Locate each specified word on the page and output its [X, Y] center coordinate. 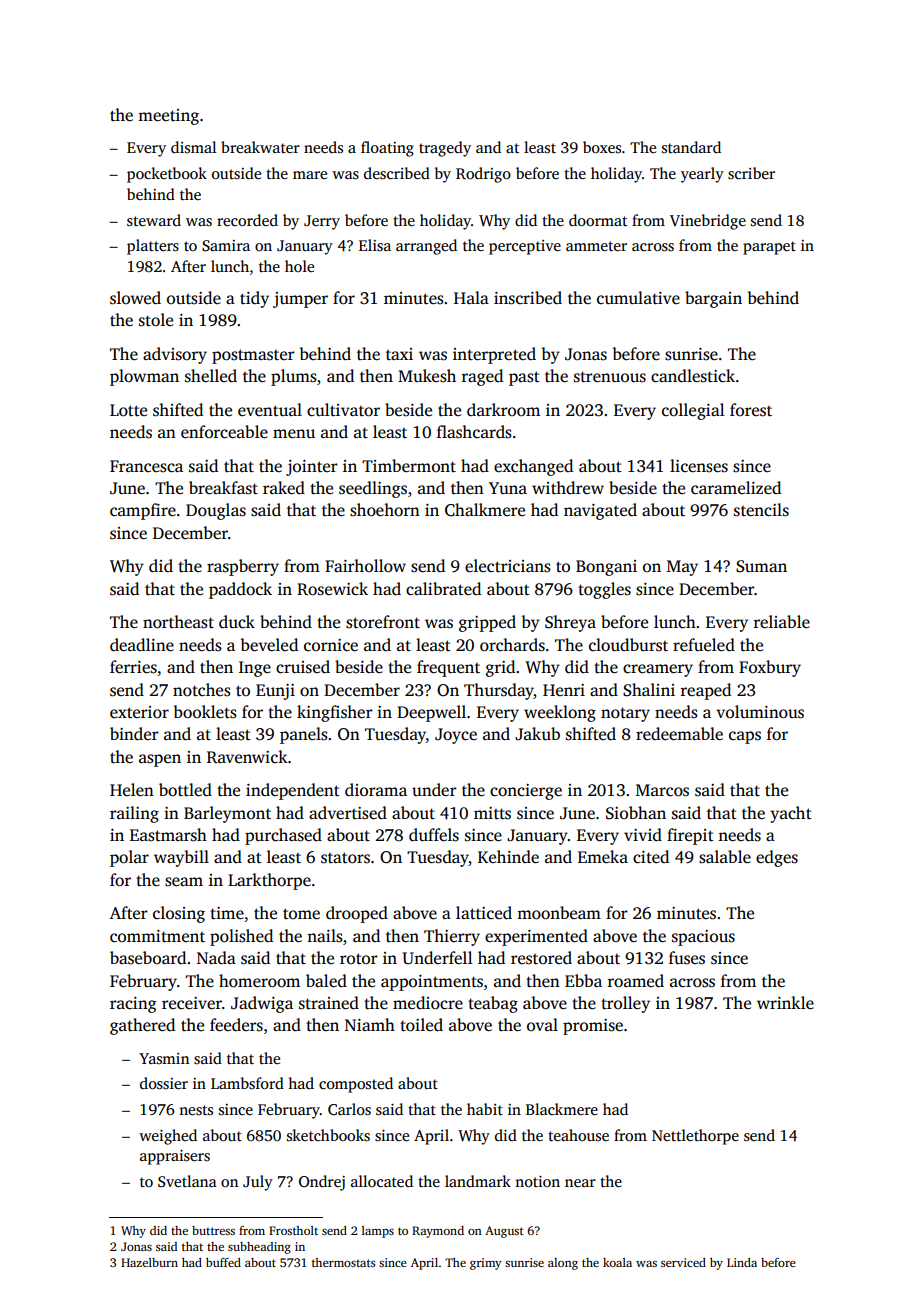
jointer [312, 468]
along [563, 1264]
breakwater [260, 147]
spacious [703, 938]
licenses [699, 466]
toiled [421, 1025]
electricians [508, 566]
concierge [526, 792]
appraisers [175, 1157]
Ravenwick [247, 756]
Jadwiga [262, 1004]
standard [691, 147]
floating [387, 149]
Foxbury [770, 668]
